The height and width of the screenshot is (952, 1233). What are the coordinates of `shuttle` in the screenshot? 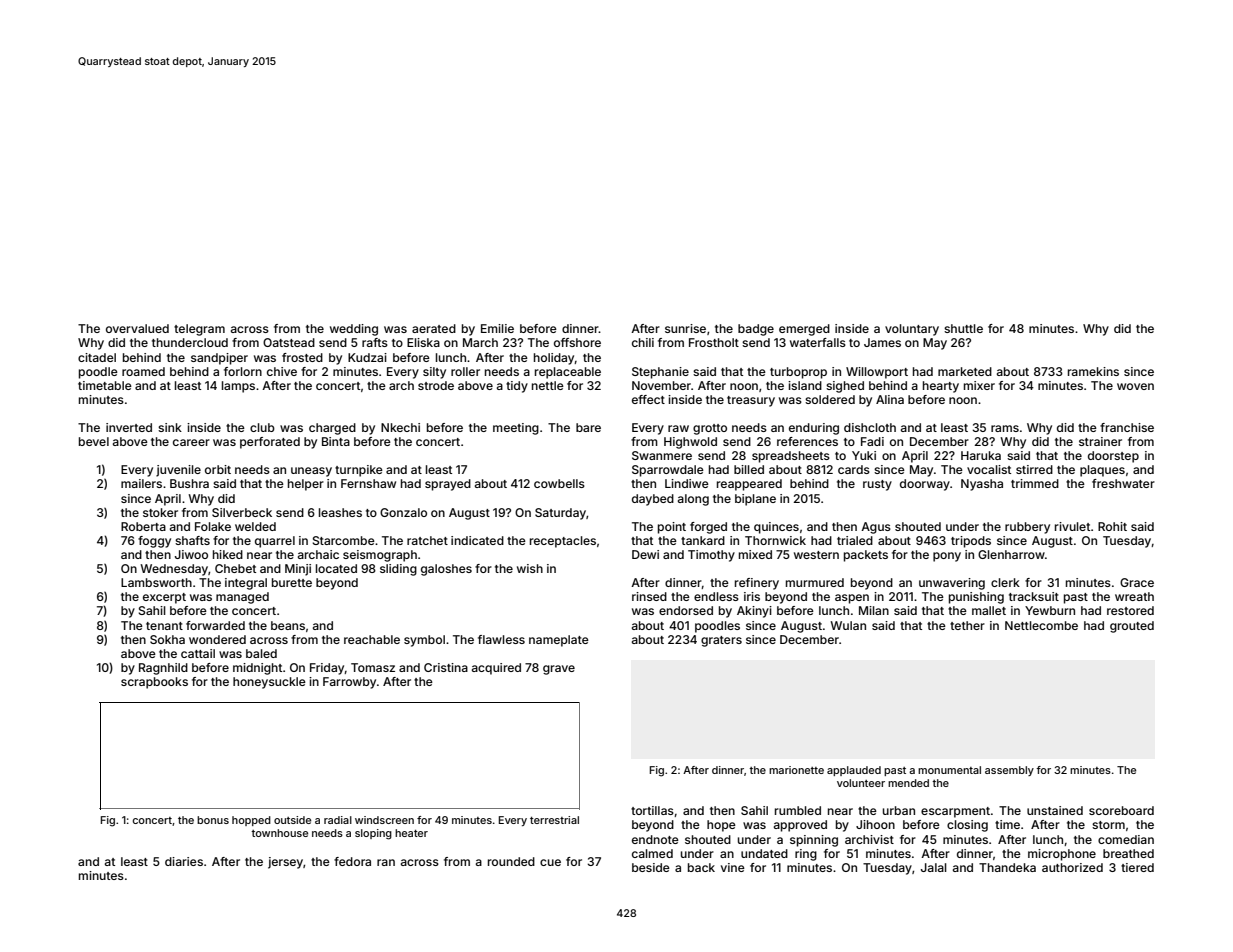 It's located at (963, 328).
